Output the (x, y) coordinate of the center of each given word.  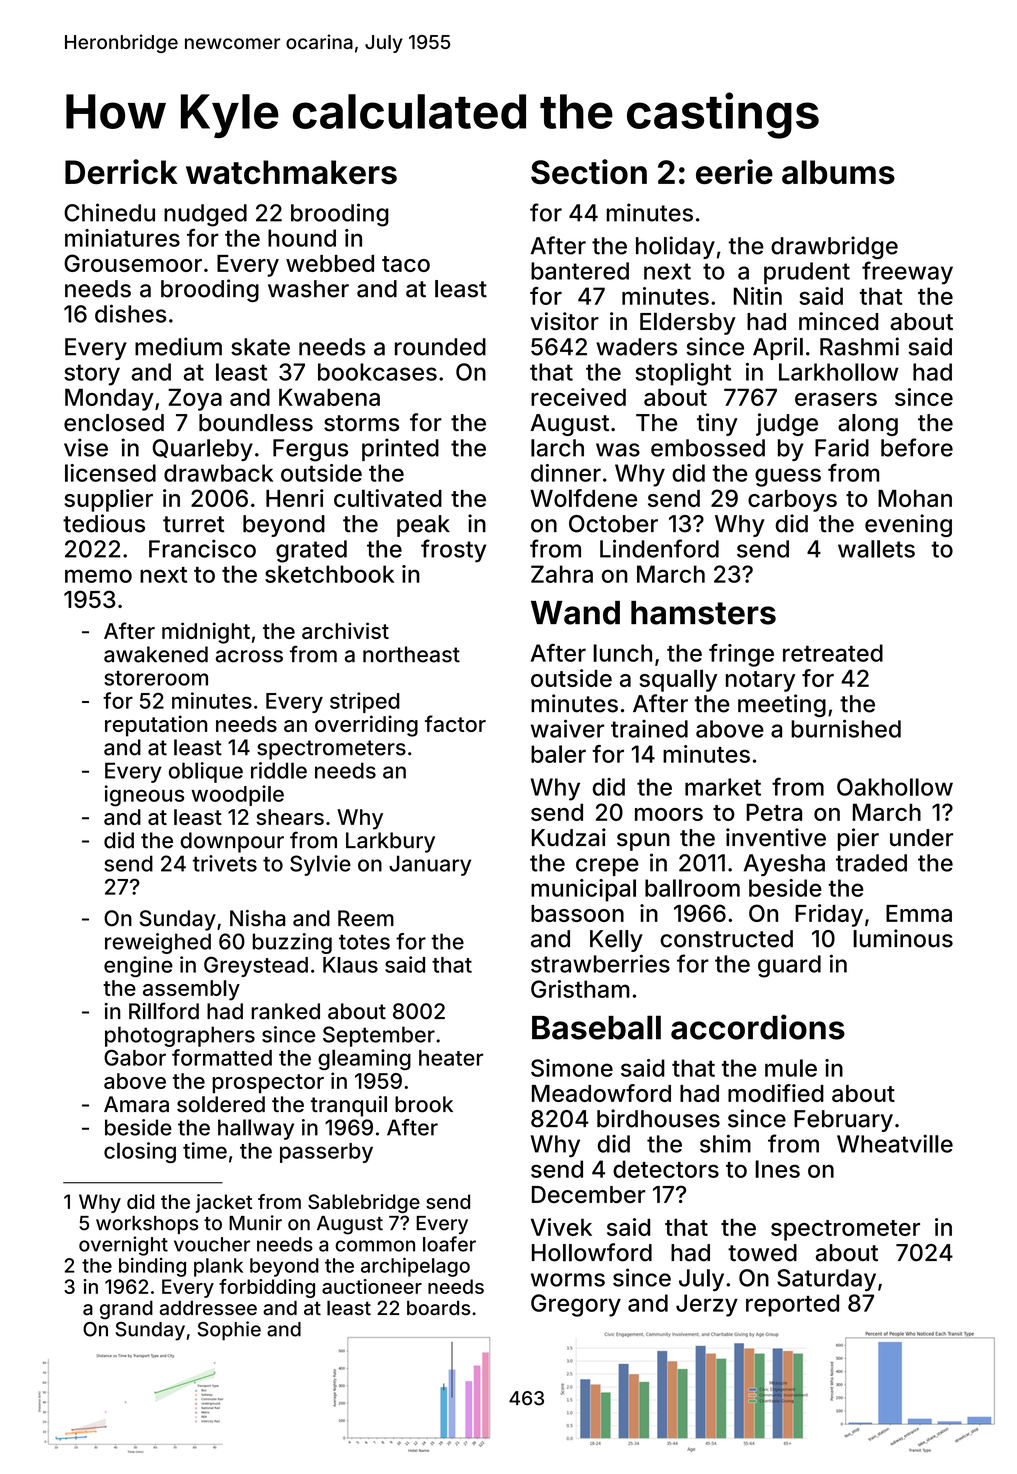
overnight (123, 1246)
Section (589, 171)
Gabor (135, 1057)
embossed (708, 448)
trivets (225, 863)
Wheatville (895, 1143)
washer (308, 289)
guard (789, 966)
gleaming (364, 1059)
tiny (717, 424)
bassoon (577, 913)
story (92, 375)
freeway (907, 273)
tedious (104, 523)
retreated (833, 653)
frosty (453, 551)
